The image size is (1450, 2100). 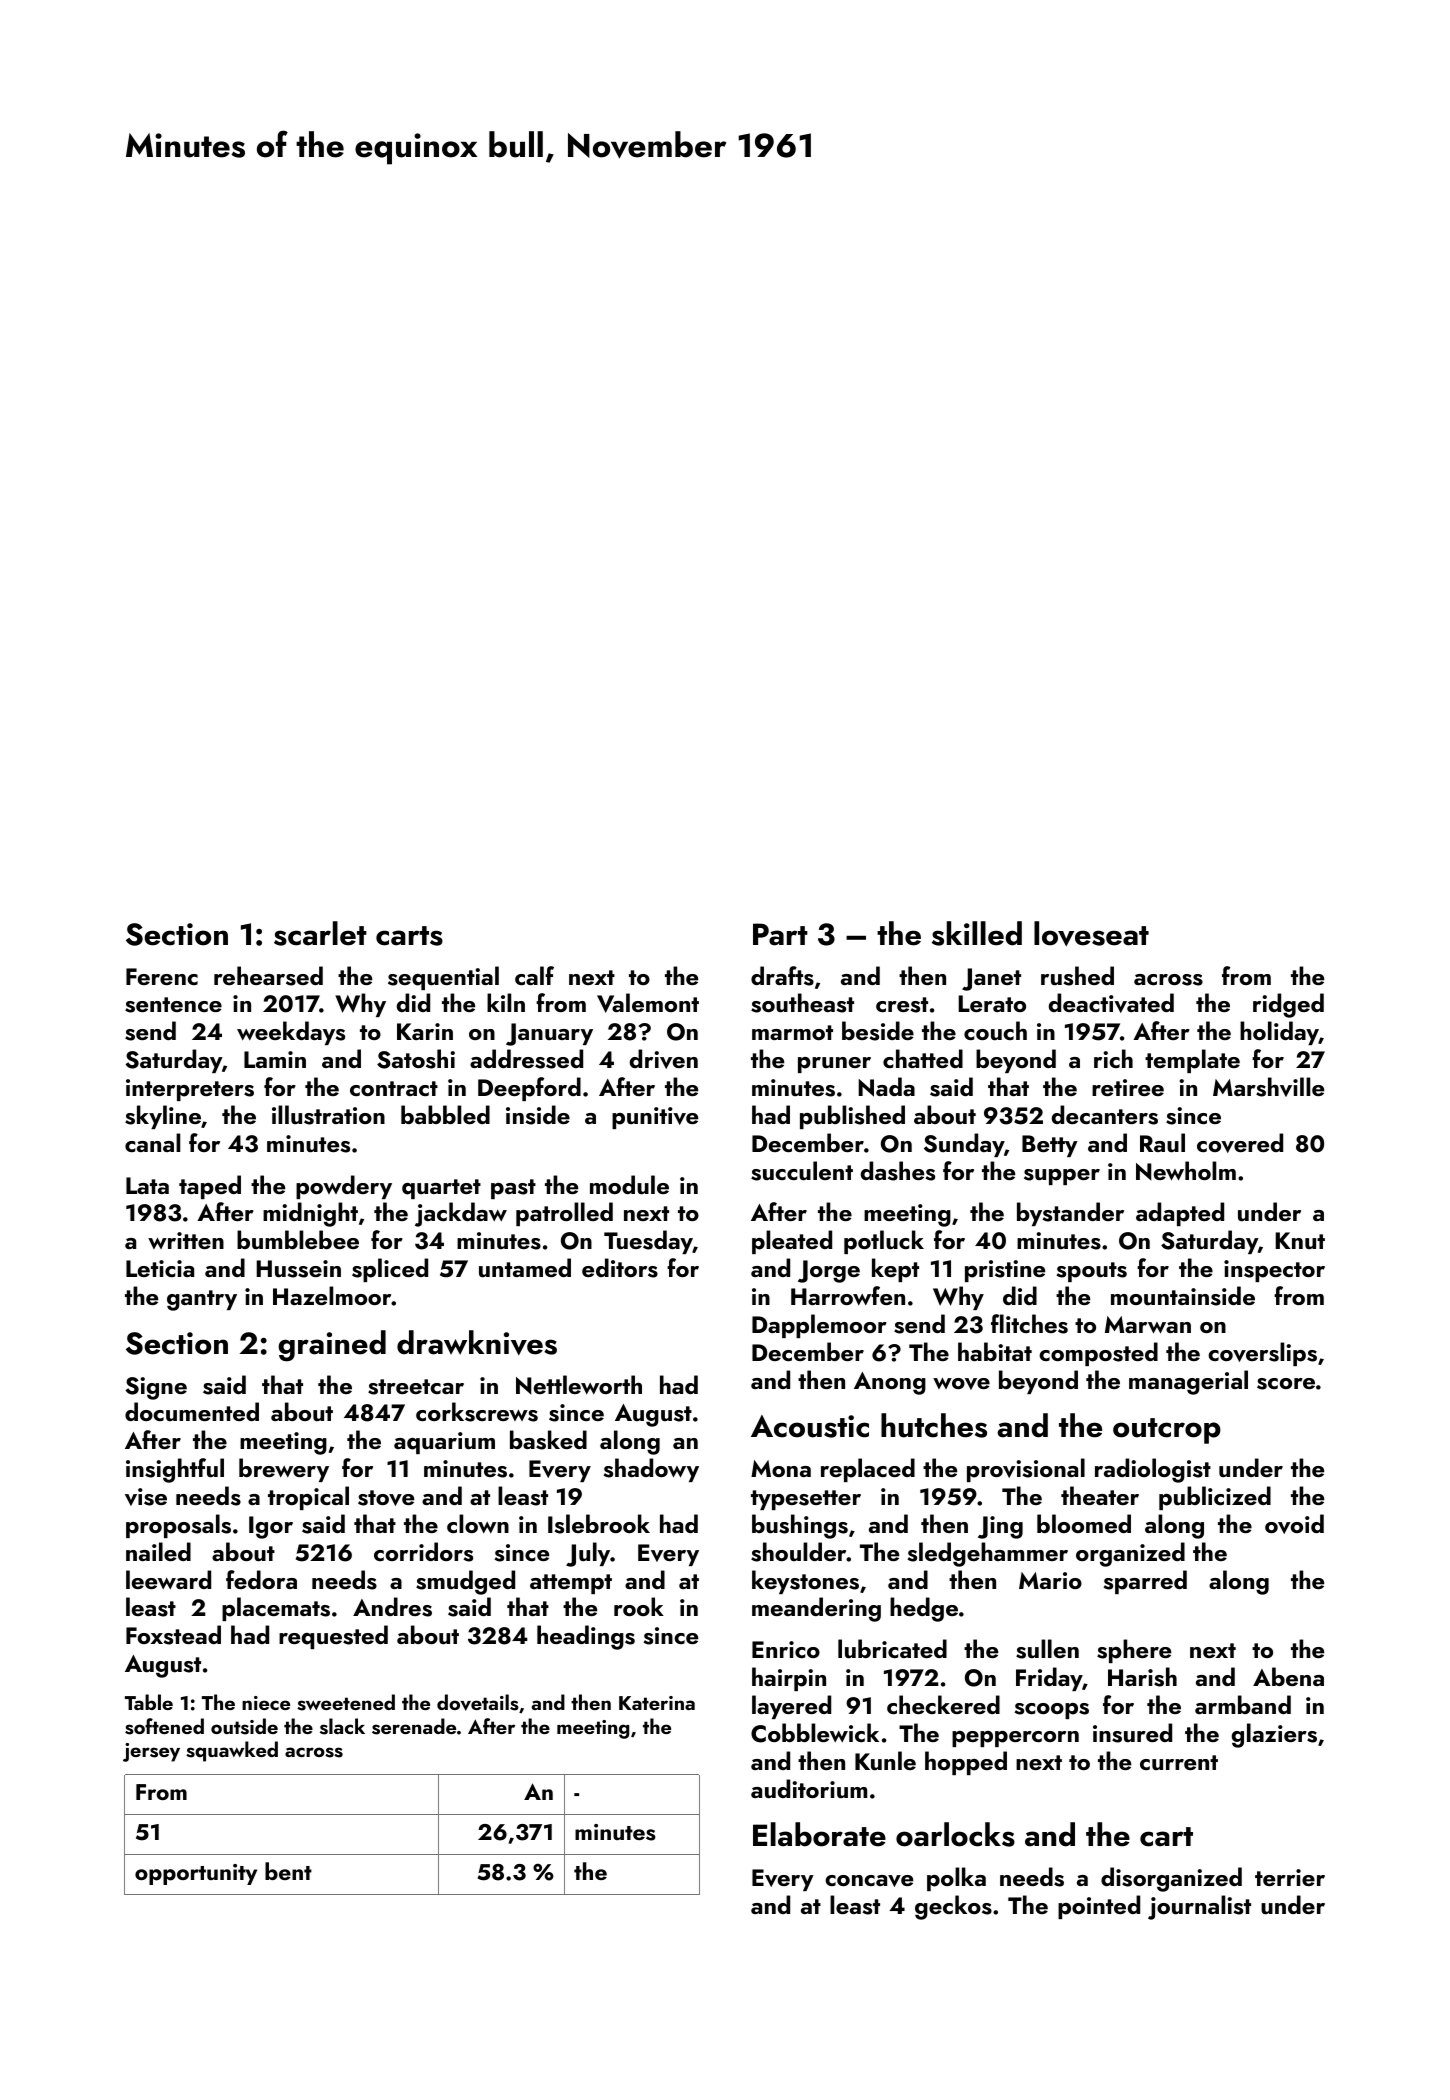 I want to click on sentence, so click(x=173, y=1005).
